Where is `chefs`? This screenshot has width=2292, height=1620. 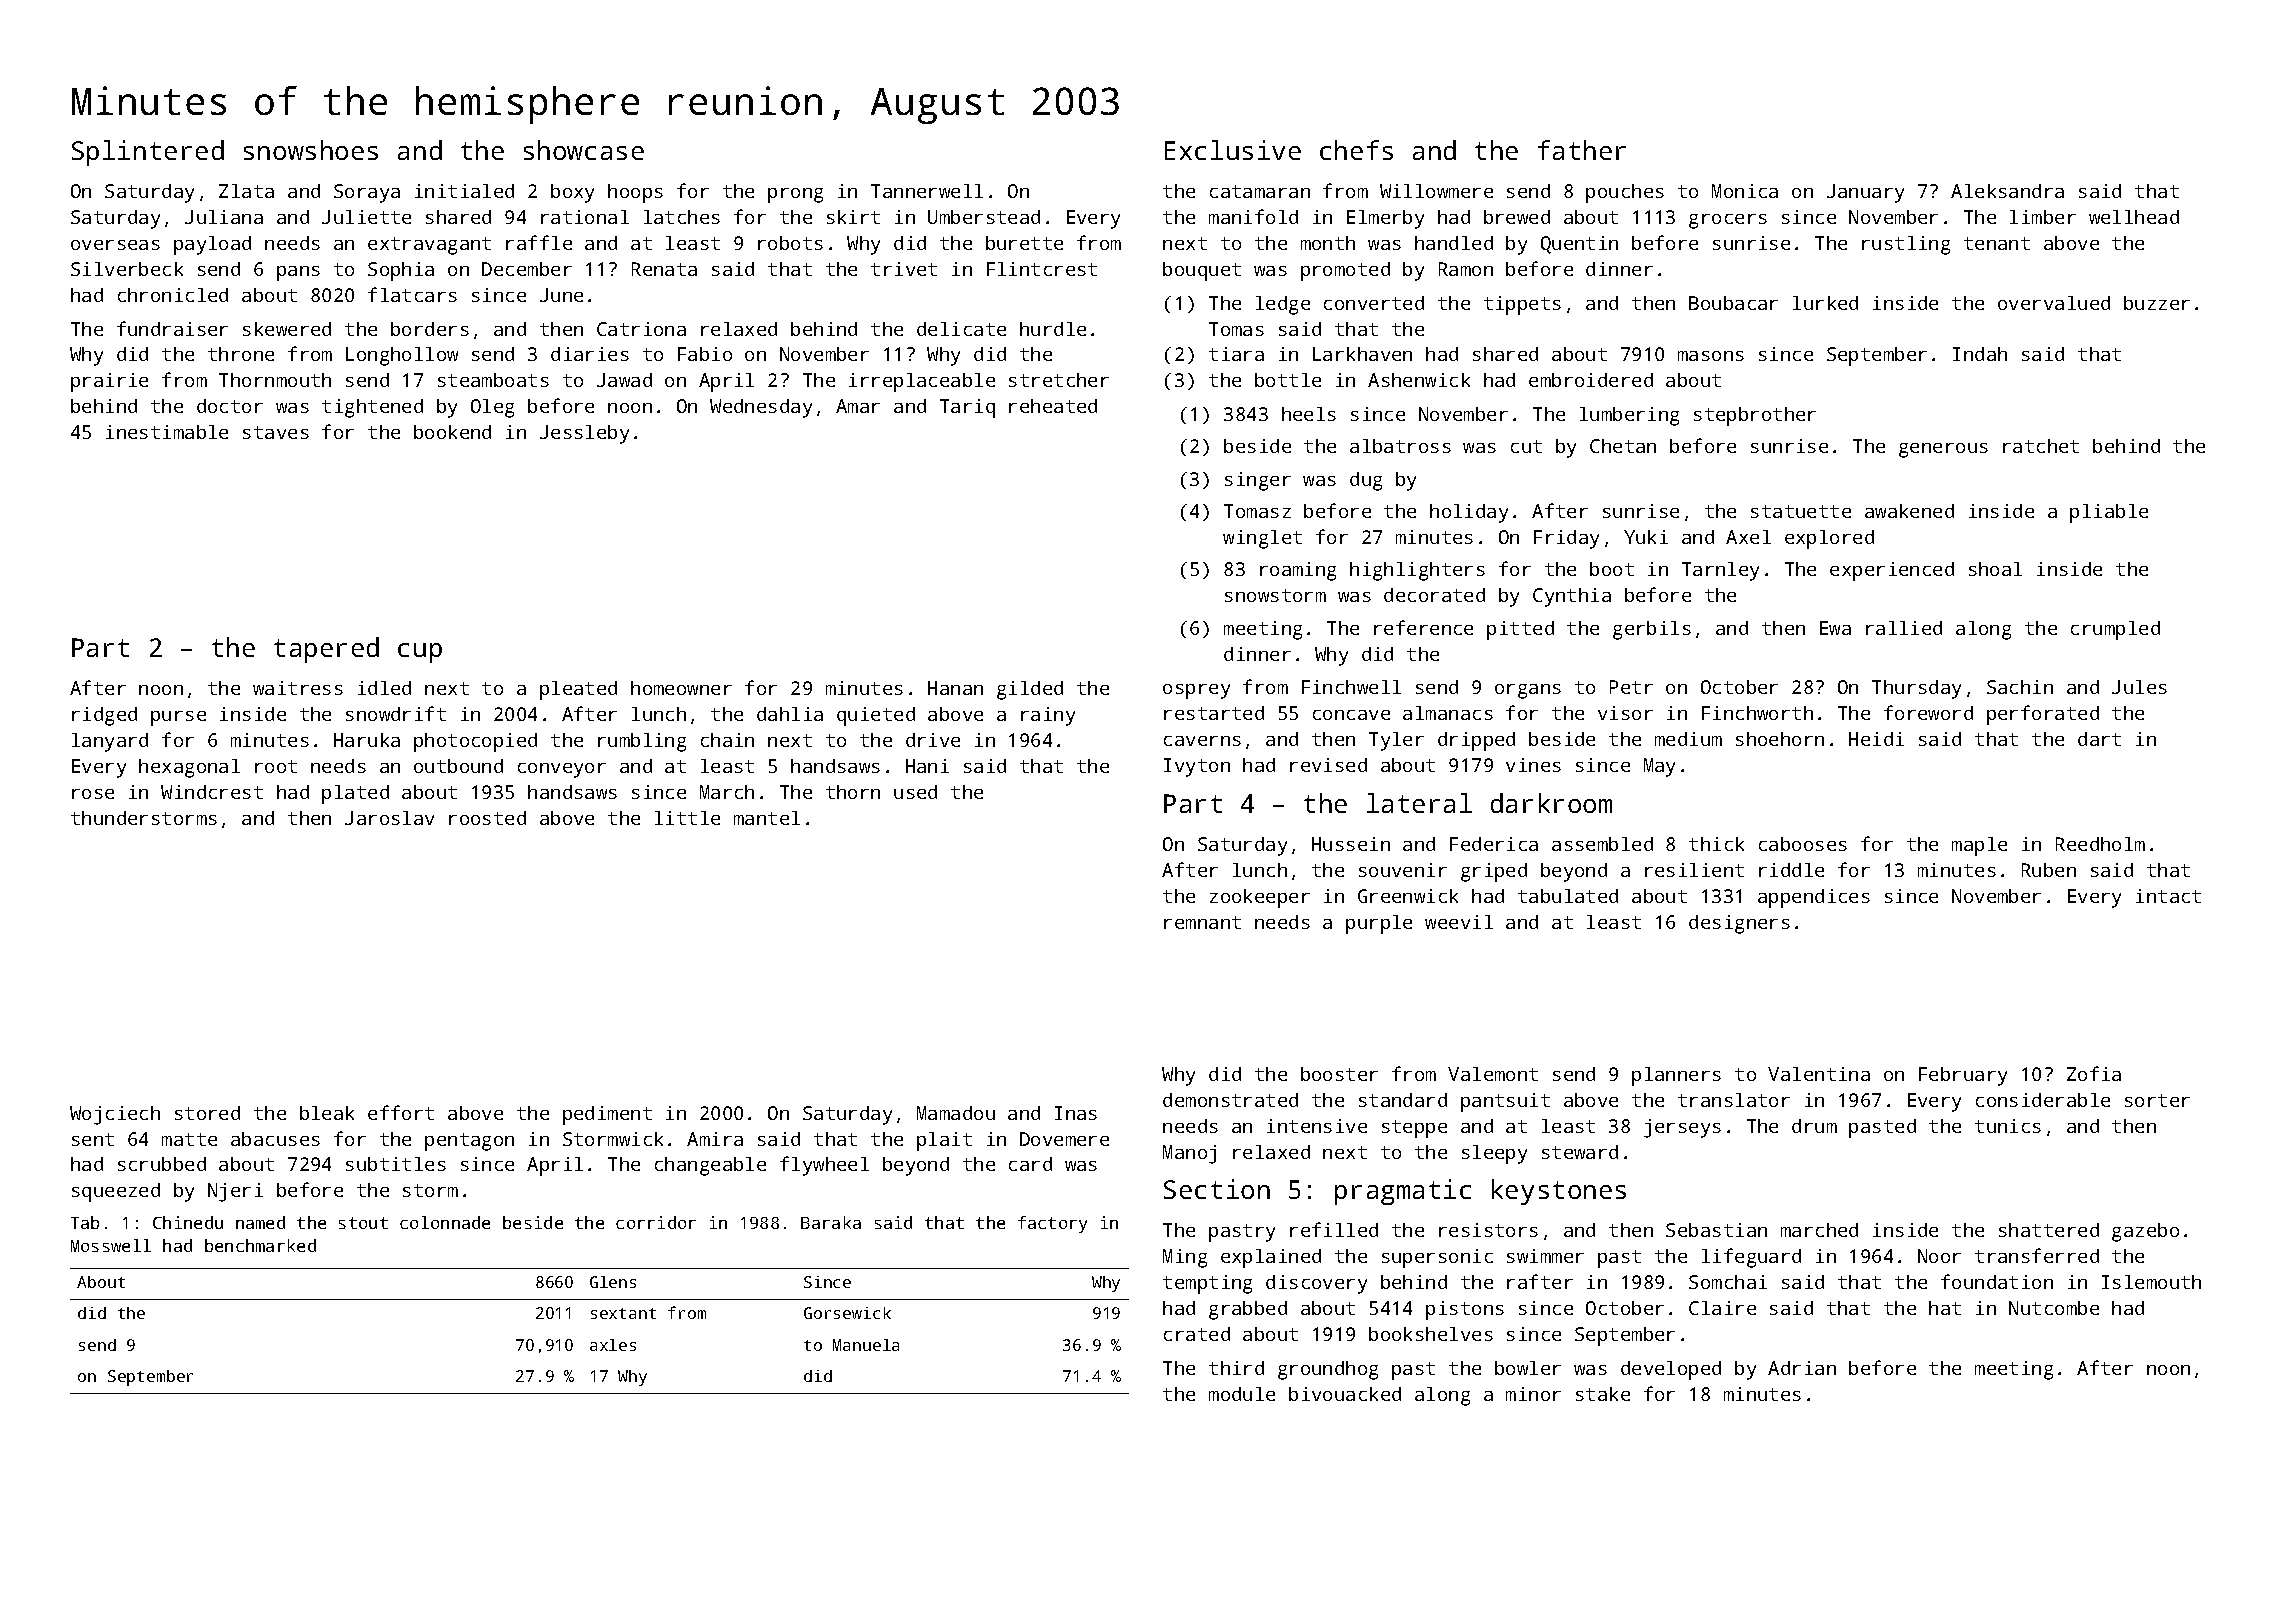 chefs is located at coordinates (1356, 150).
